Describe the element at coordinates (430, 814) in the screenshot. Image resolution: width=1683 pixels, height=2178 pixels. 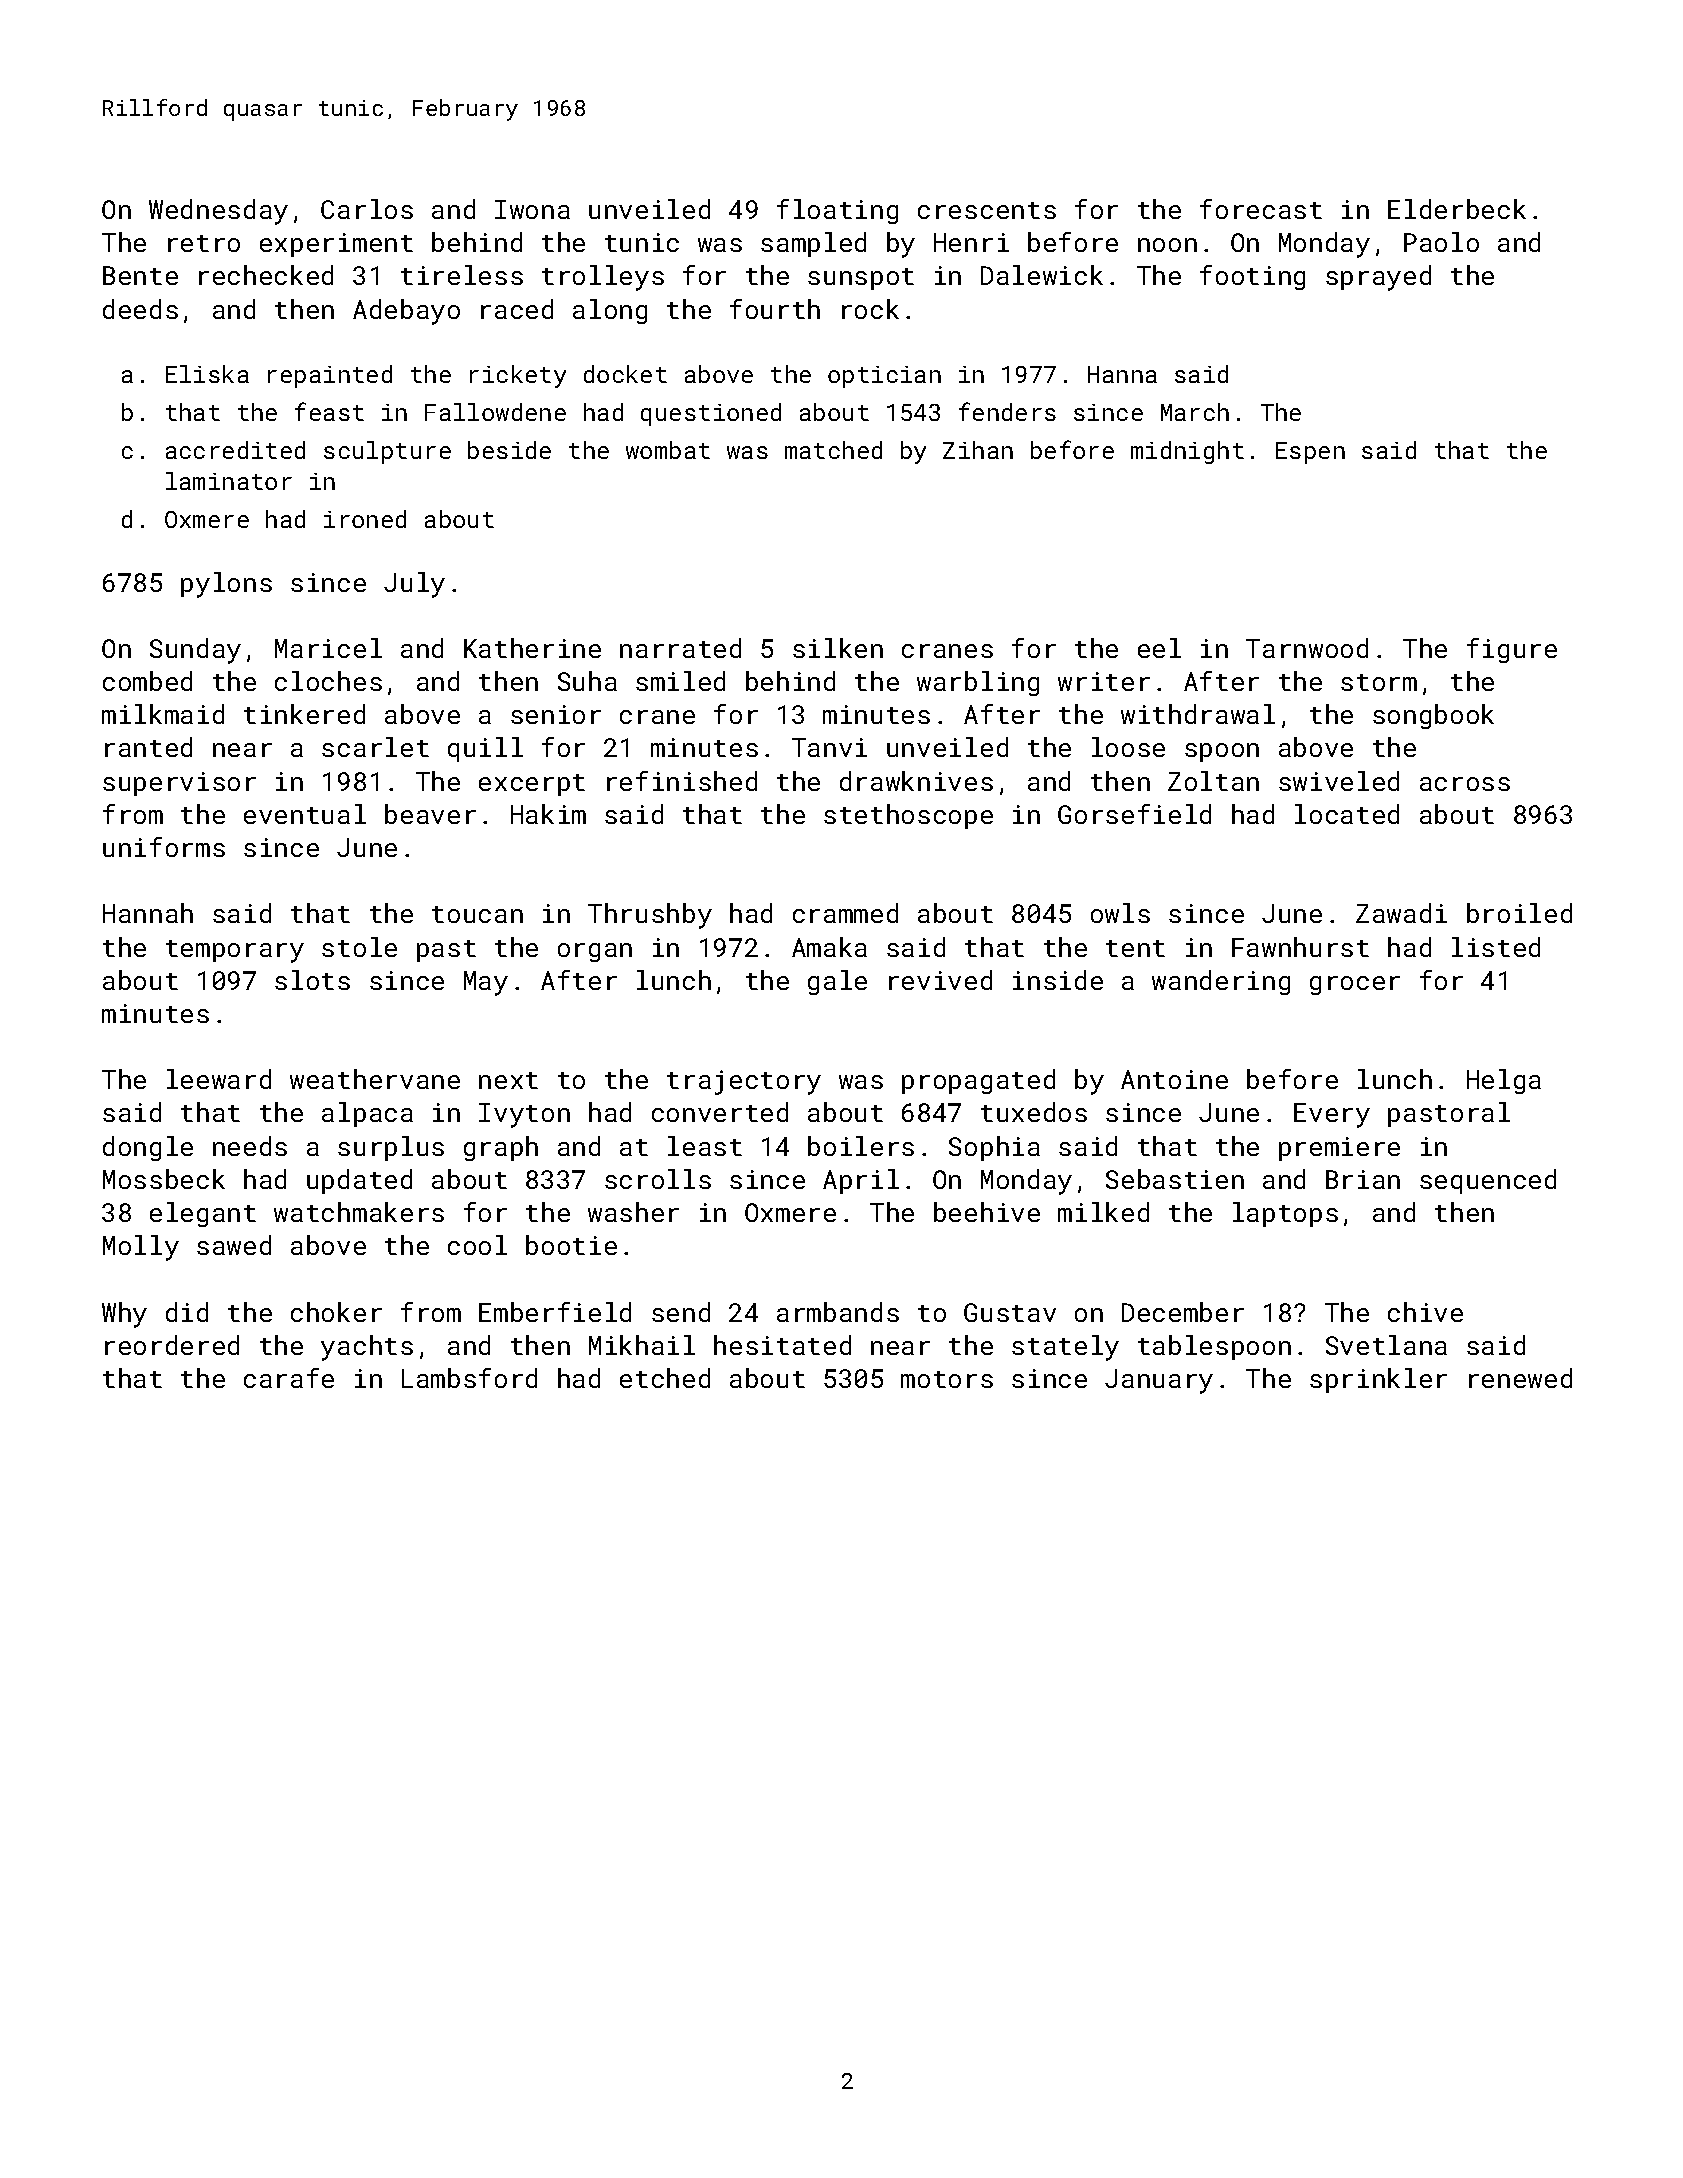
I see `beaver` at that location.
